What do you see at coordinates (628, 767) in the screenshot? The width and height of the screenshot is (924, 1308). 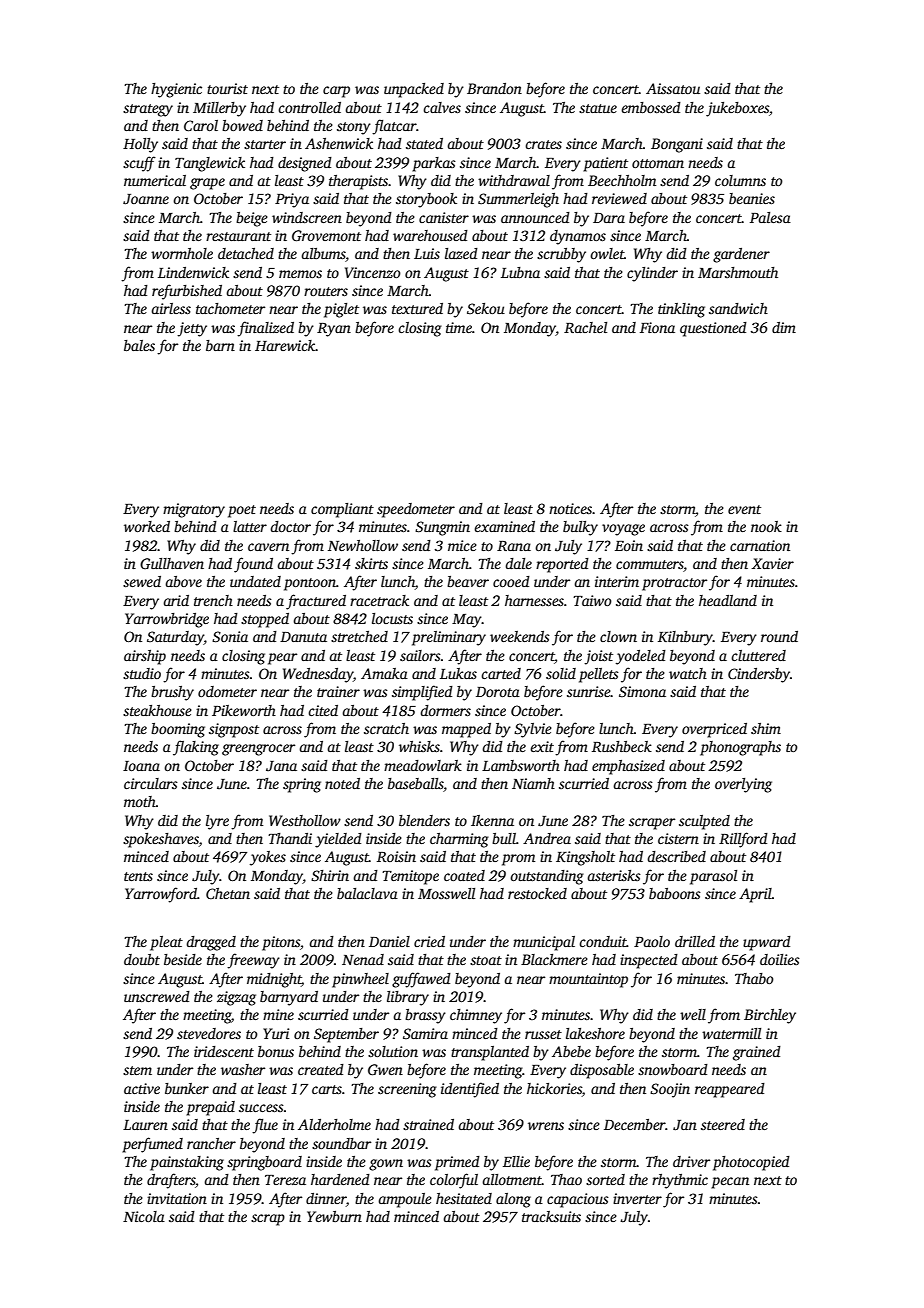 I see `emphasized` at bounding box center [628, 767].
